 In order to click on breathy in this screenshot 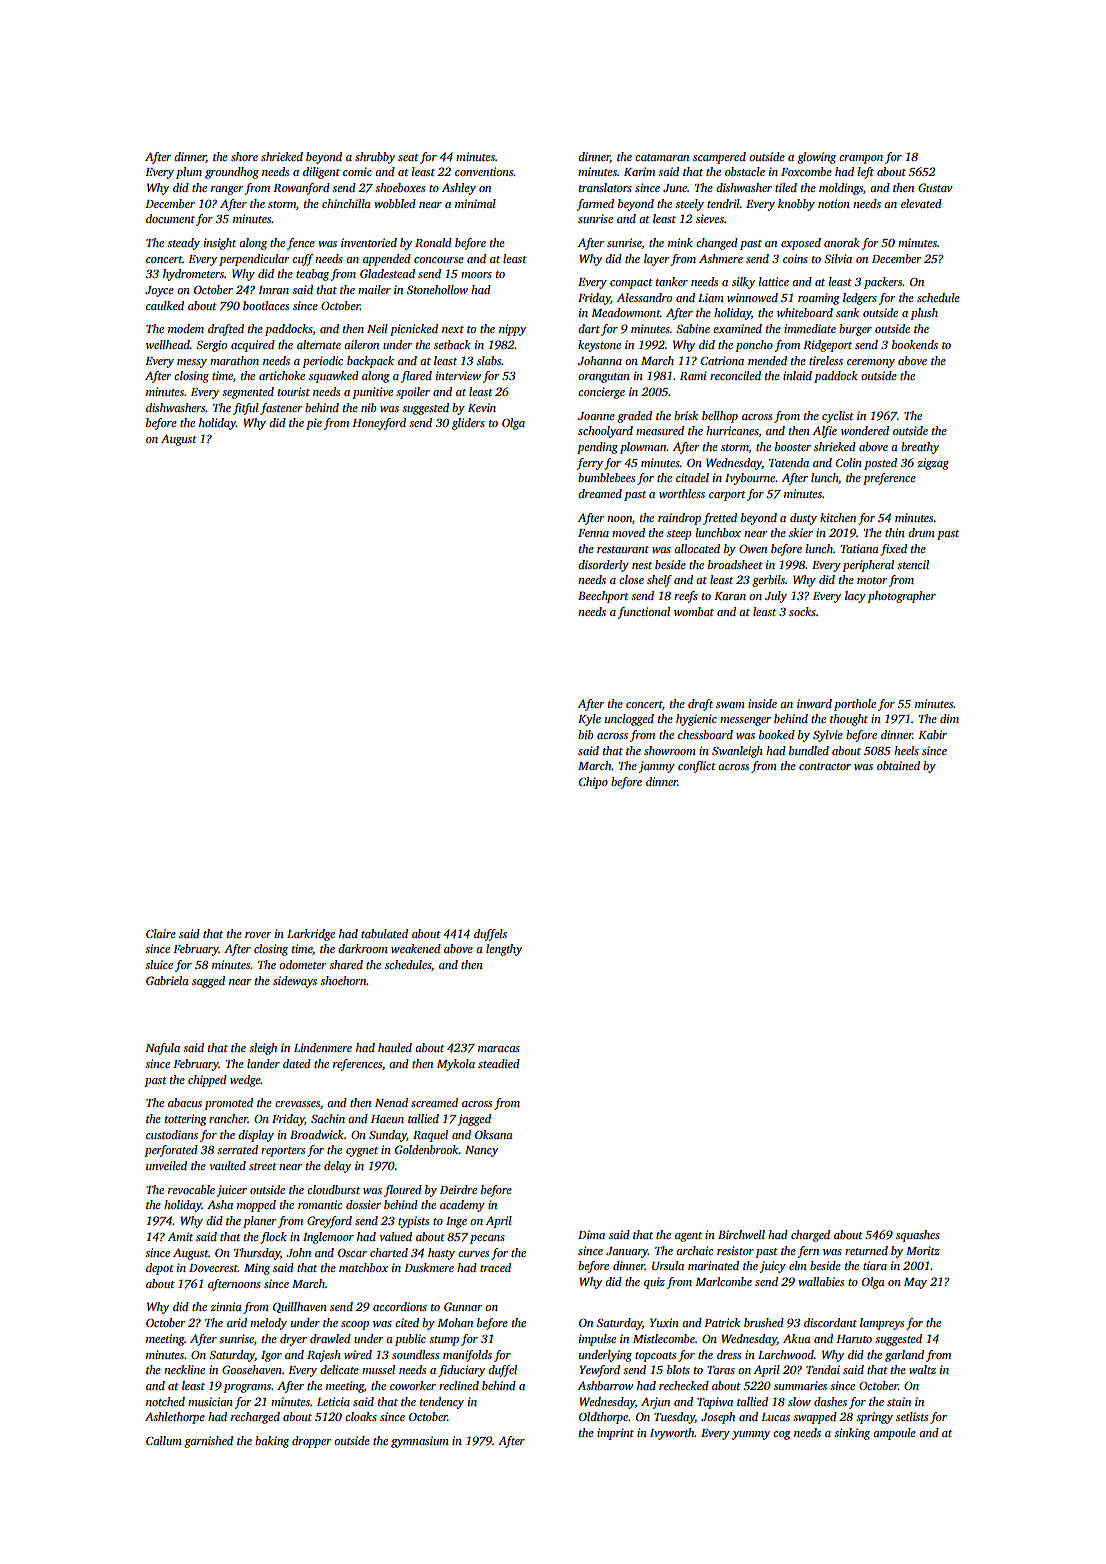, I will do `click(920, 448)`.
